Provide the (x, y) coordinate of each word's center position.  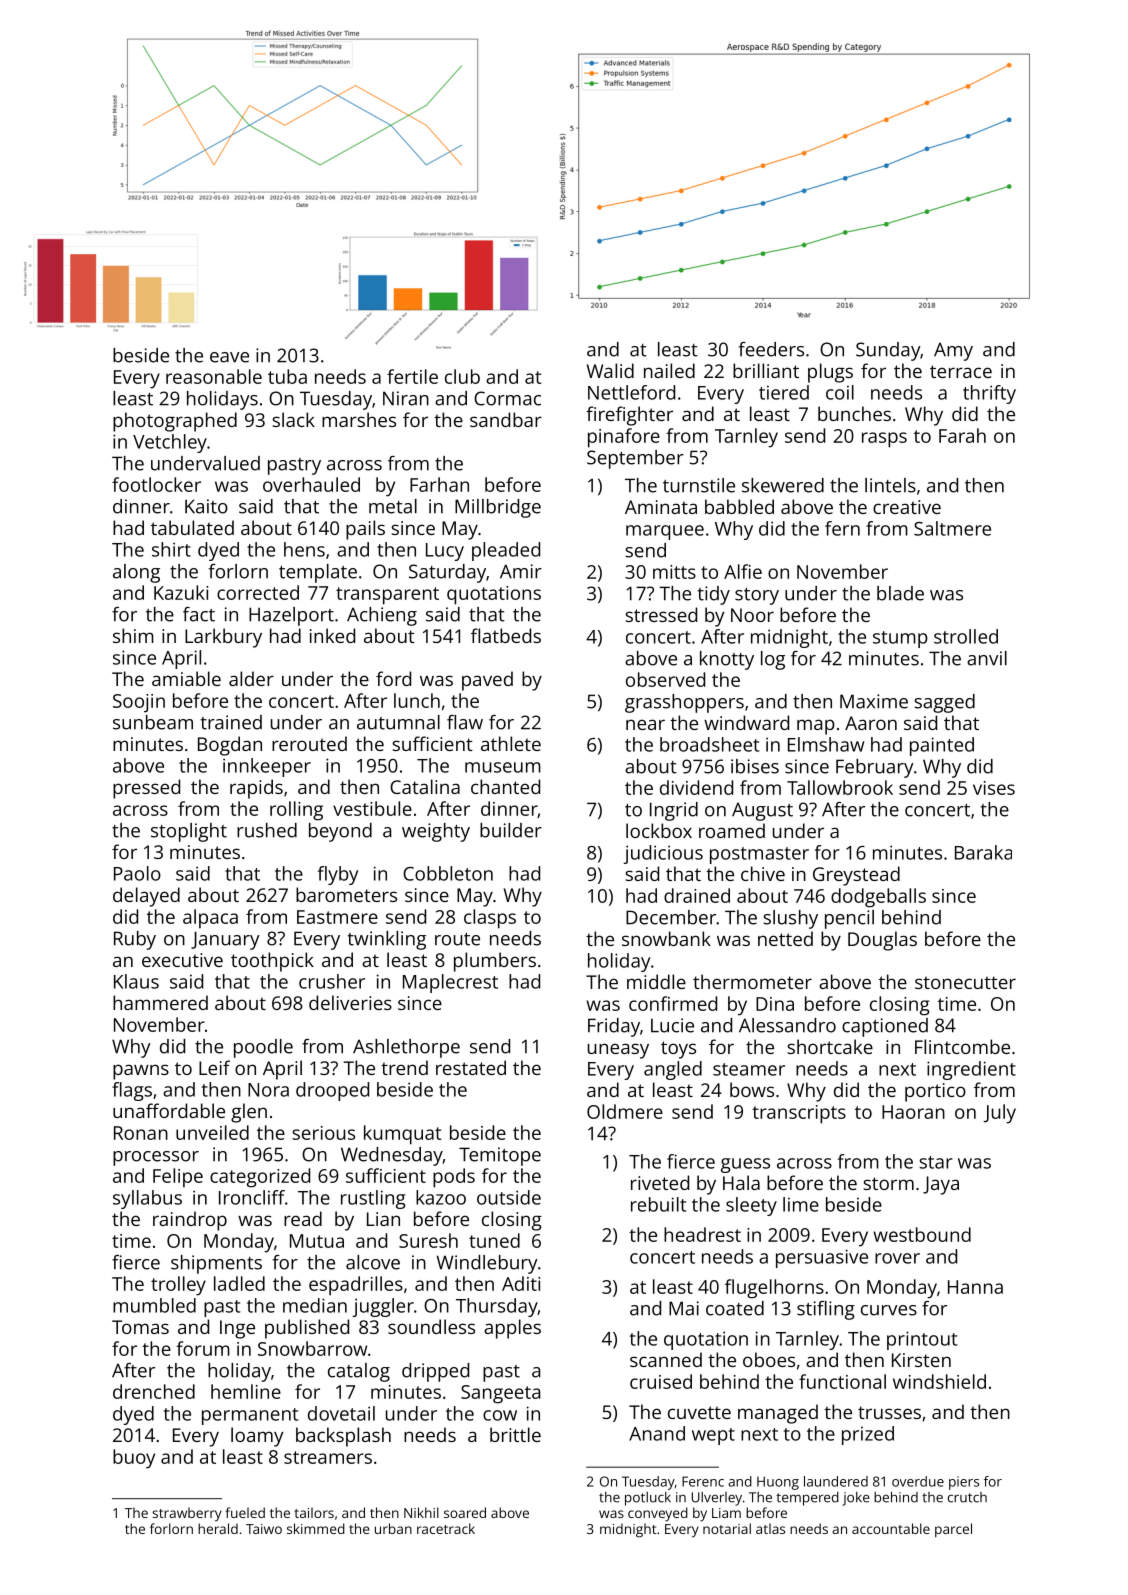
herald (218, 1528)
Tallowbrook (840, 787)
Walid (610, 370)
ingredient (971, 1070)
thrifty (989, 394)
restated (471, 1067)
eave (229, 357)
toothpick (272, 962)
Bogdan (230, 746)
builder (511, 830)
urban (393, 1528)
